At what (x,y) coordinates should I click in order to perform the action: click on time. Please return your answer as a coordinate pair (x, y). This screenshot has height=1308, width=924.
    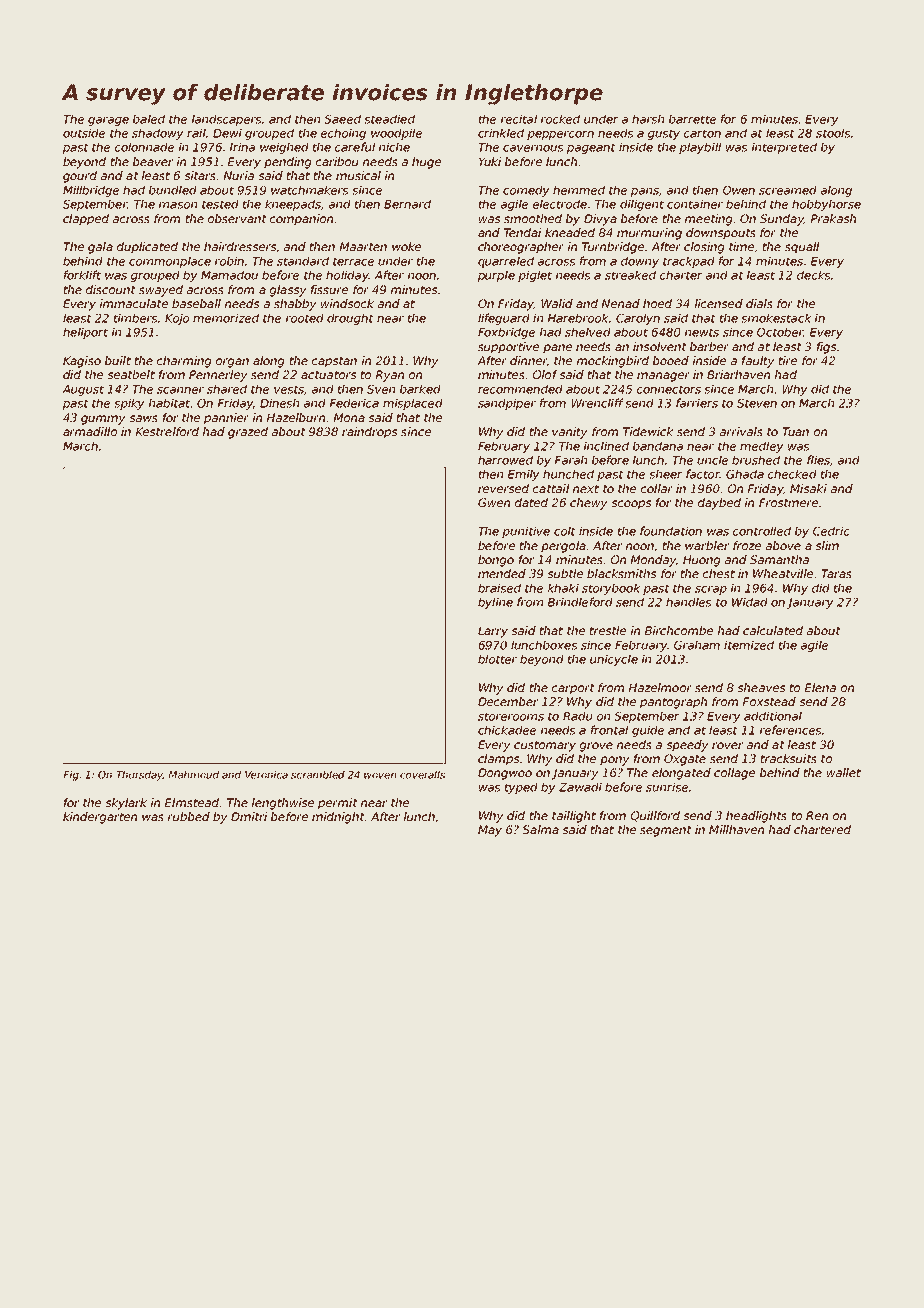
    Looking at the image, I should click on (741, 246).
